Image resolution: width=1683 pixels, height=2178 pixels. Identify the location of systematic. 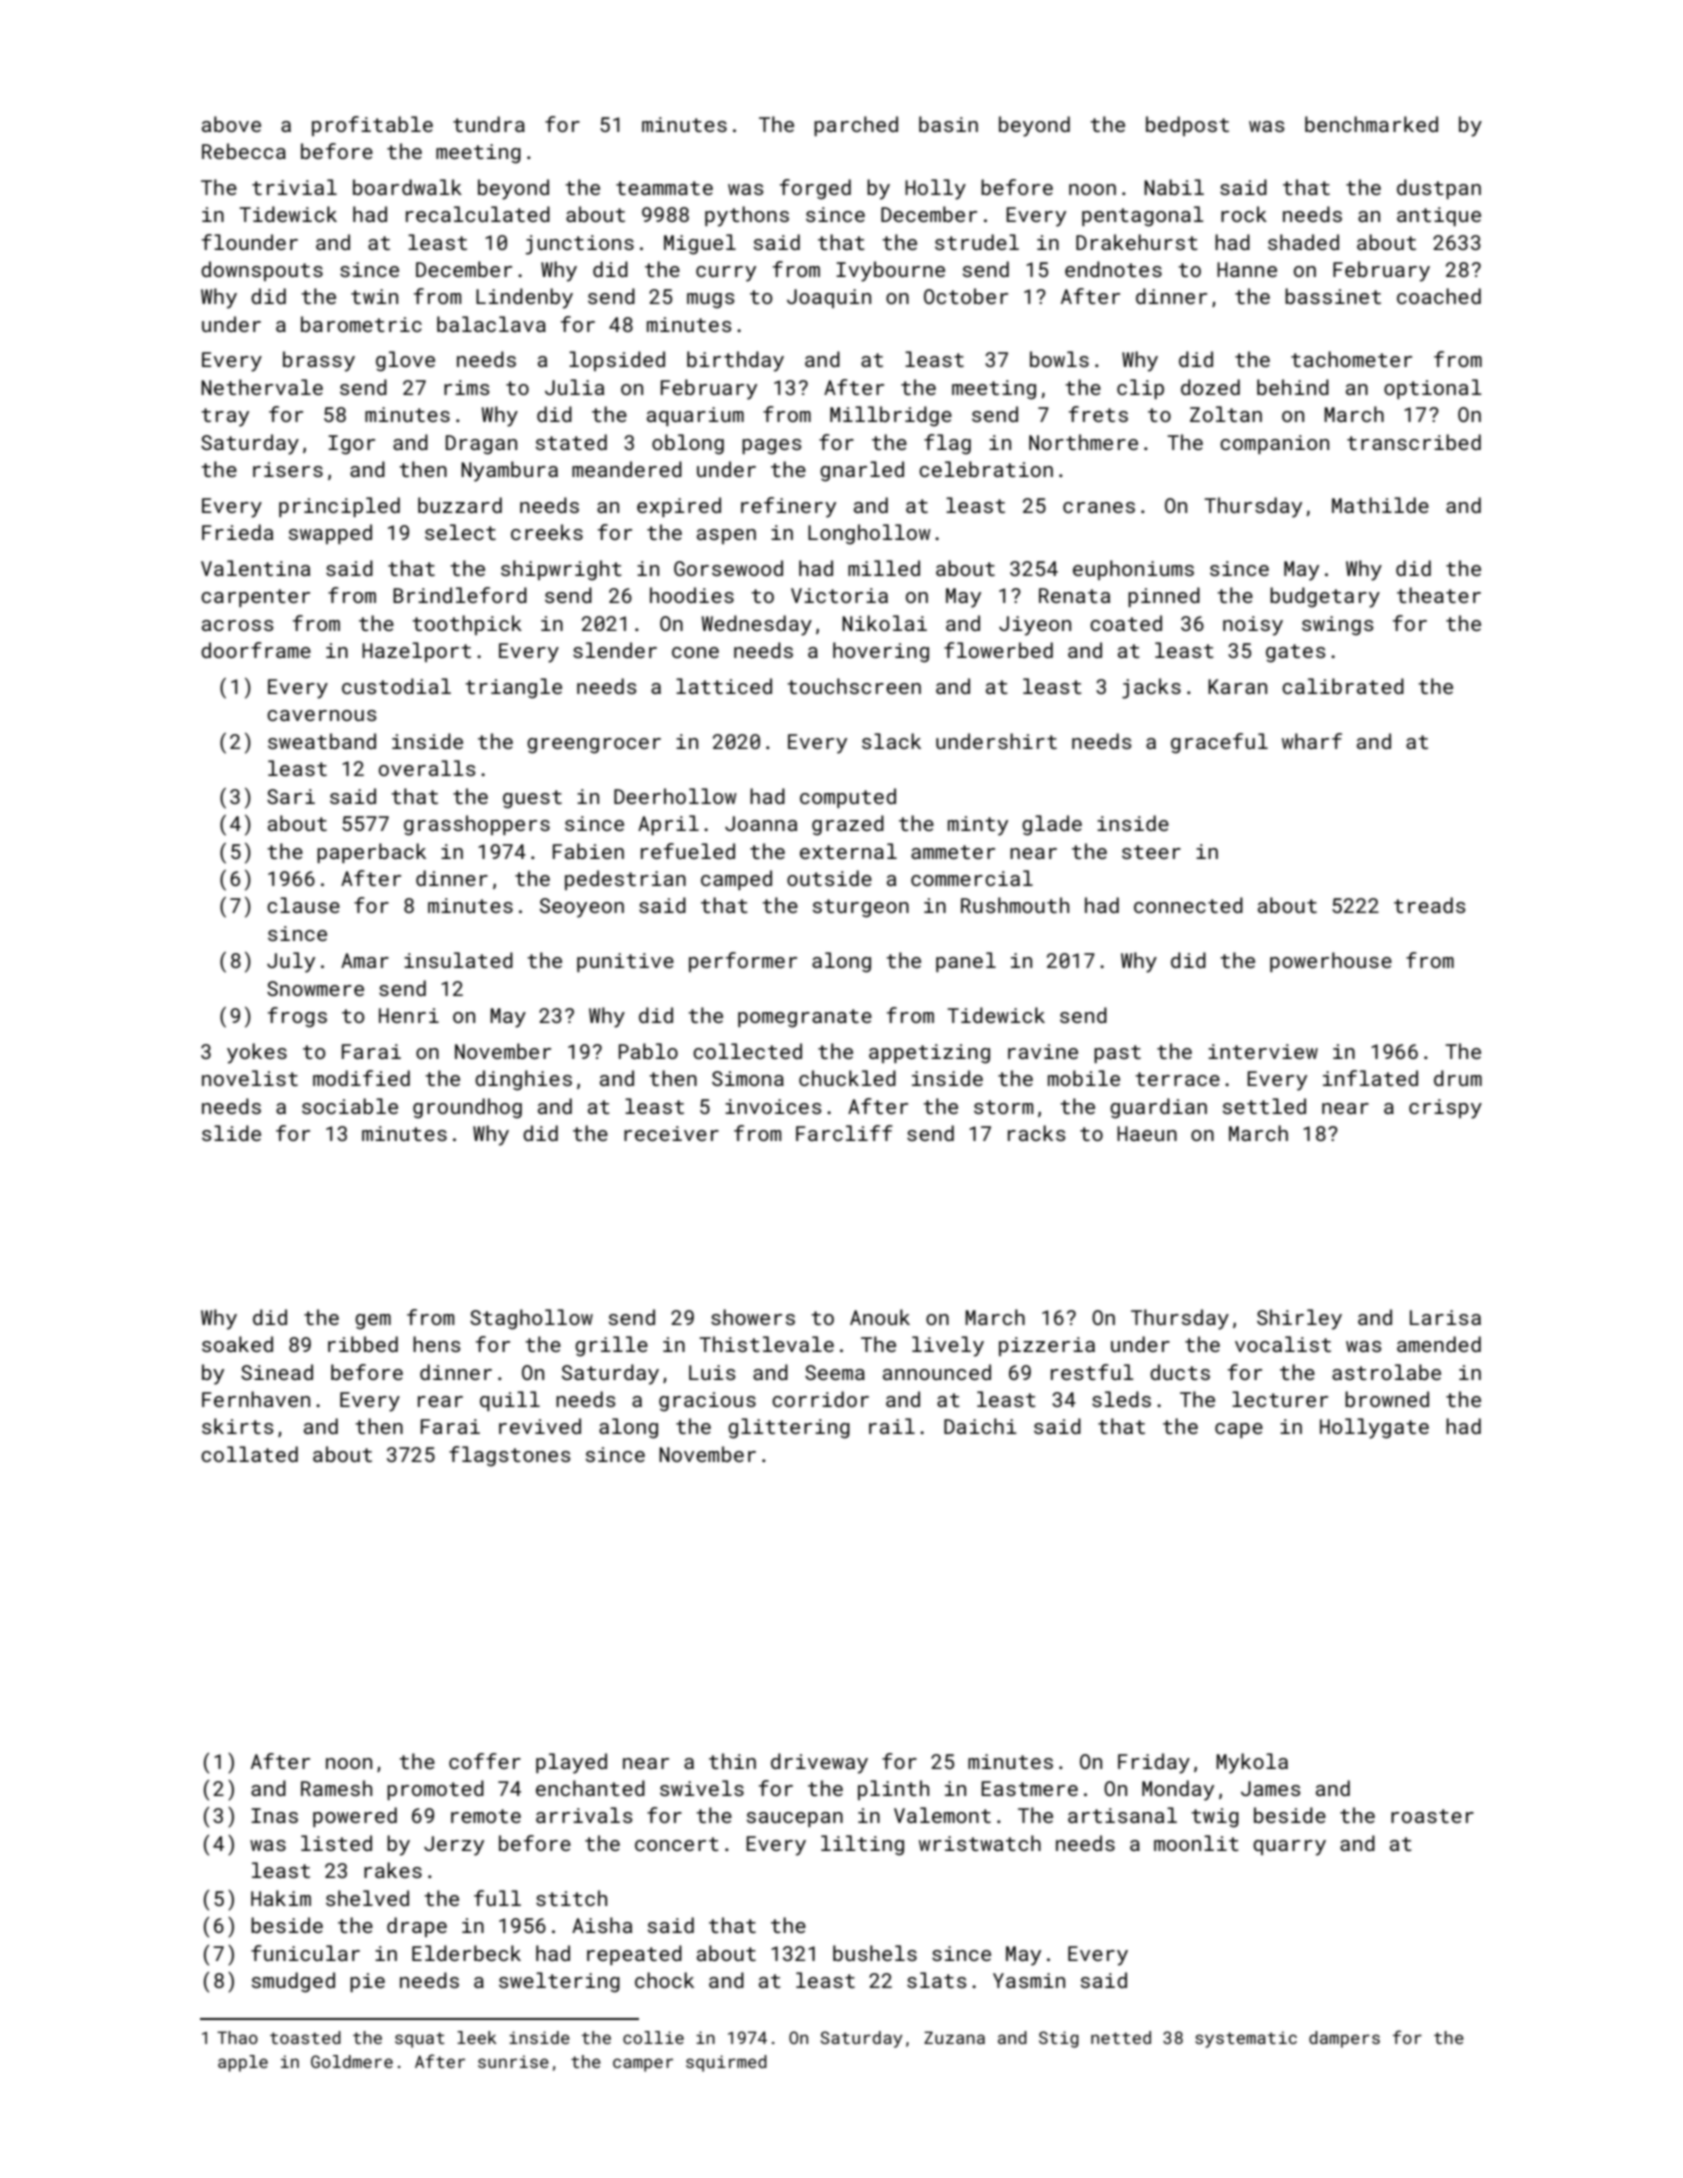
(1246, 2039).
